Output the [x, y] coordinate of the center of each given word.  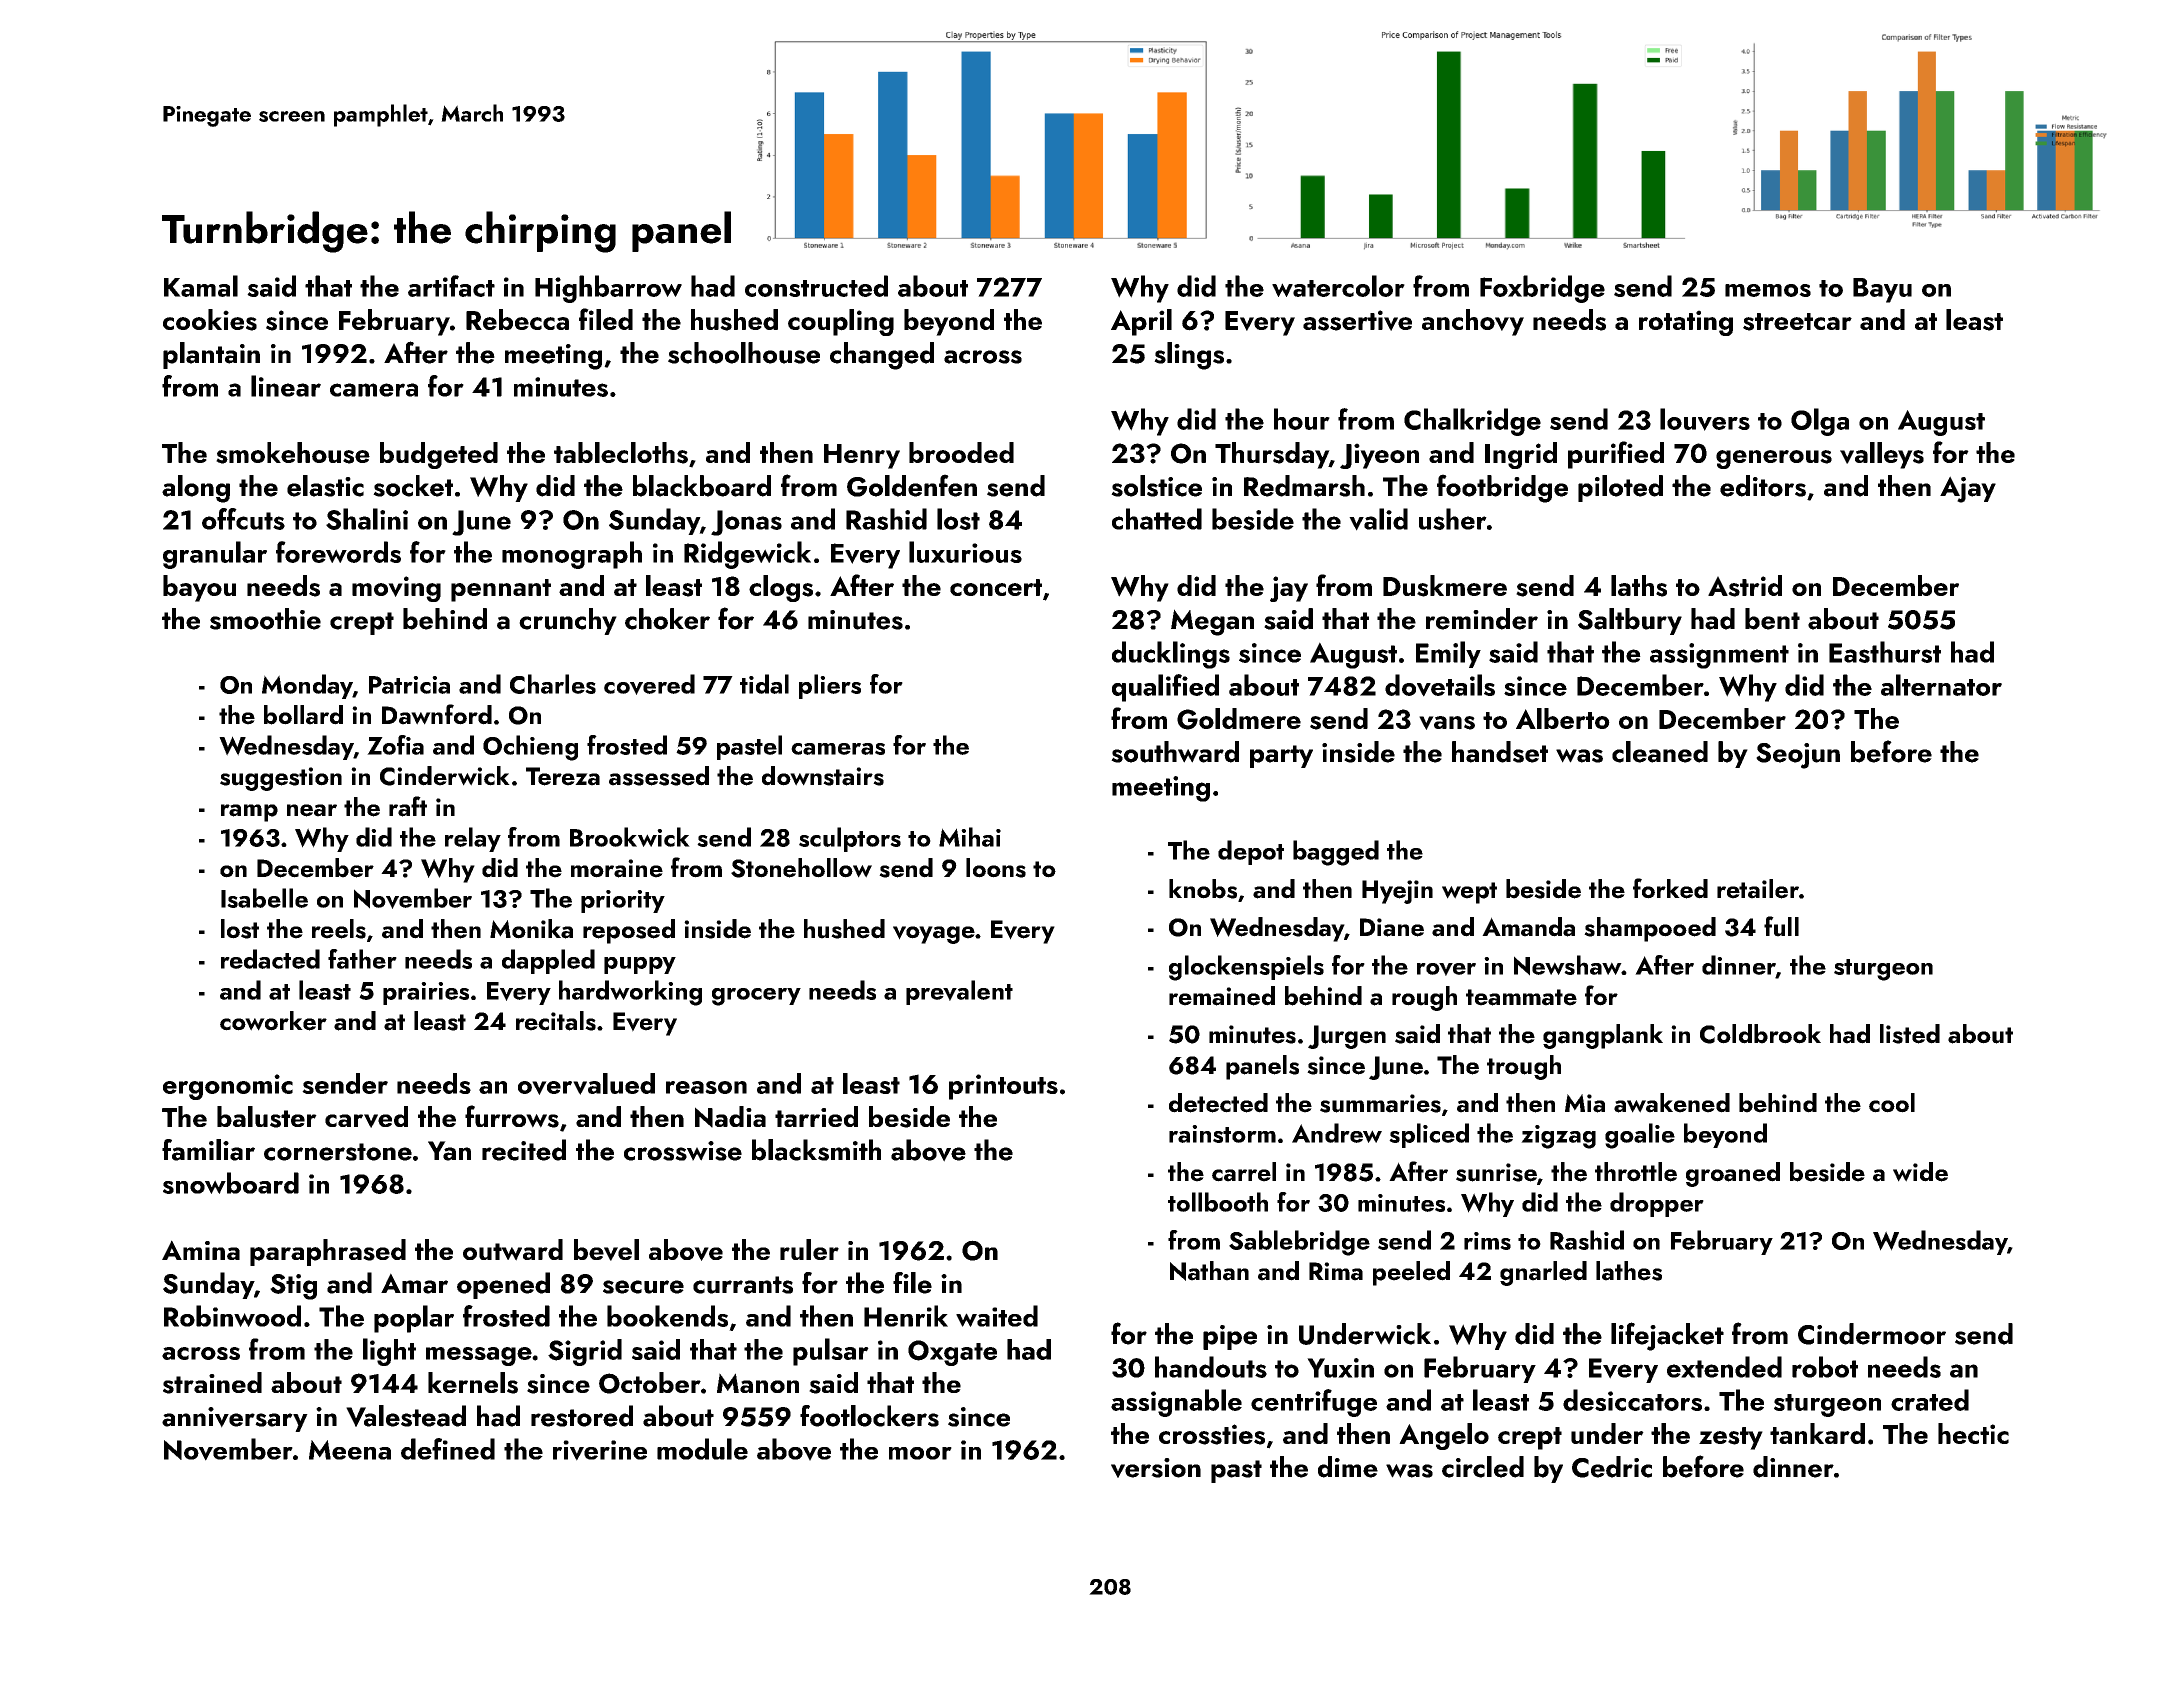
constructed [816, 286]
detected [1218, 1103]
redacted [270, 959]
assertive [1357, 320]
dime [1348, 1467]
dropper [1657, 1204]
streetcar [1797, 322]
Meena [350, 1450]
